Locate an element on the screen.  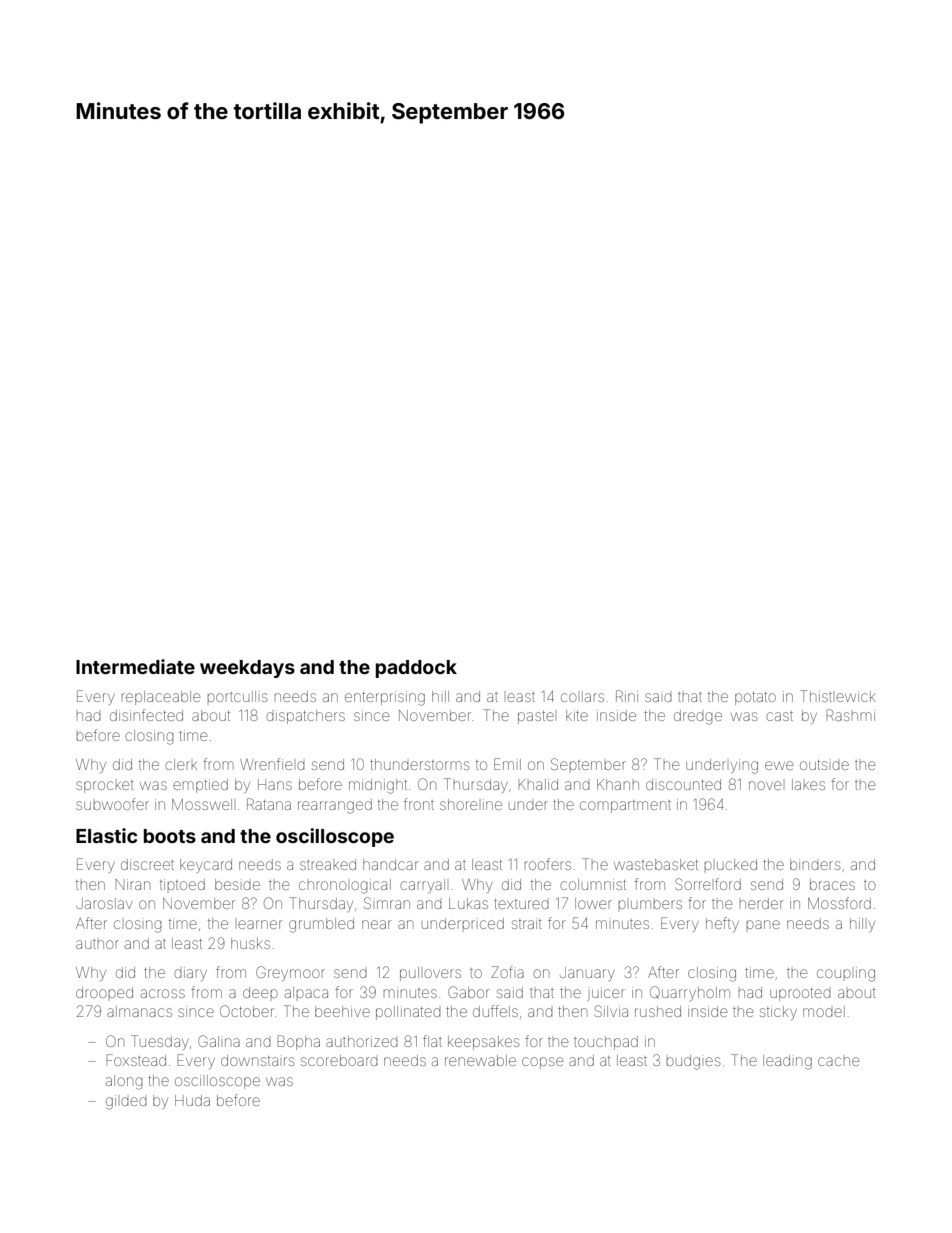
downstairs is located at coordinates (257, 1060).
